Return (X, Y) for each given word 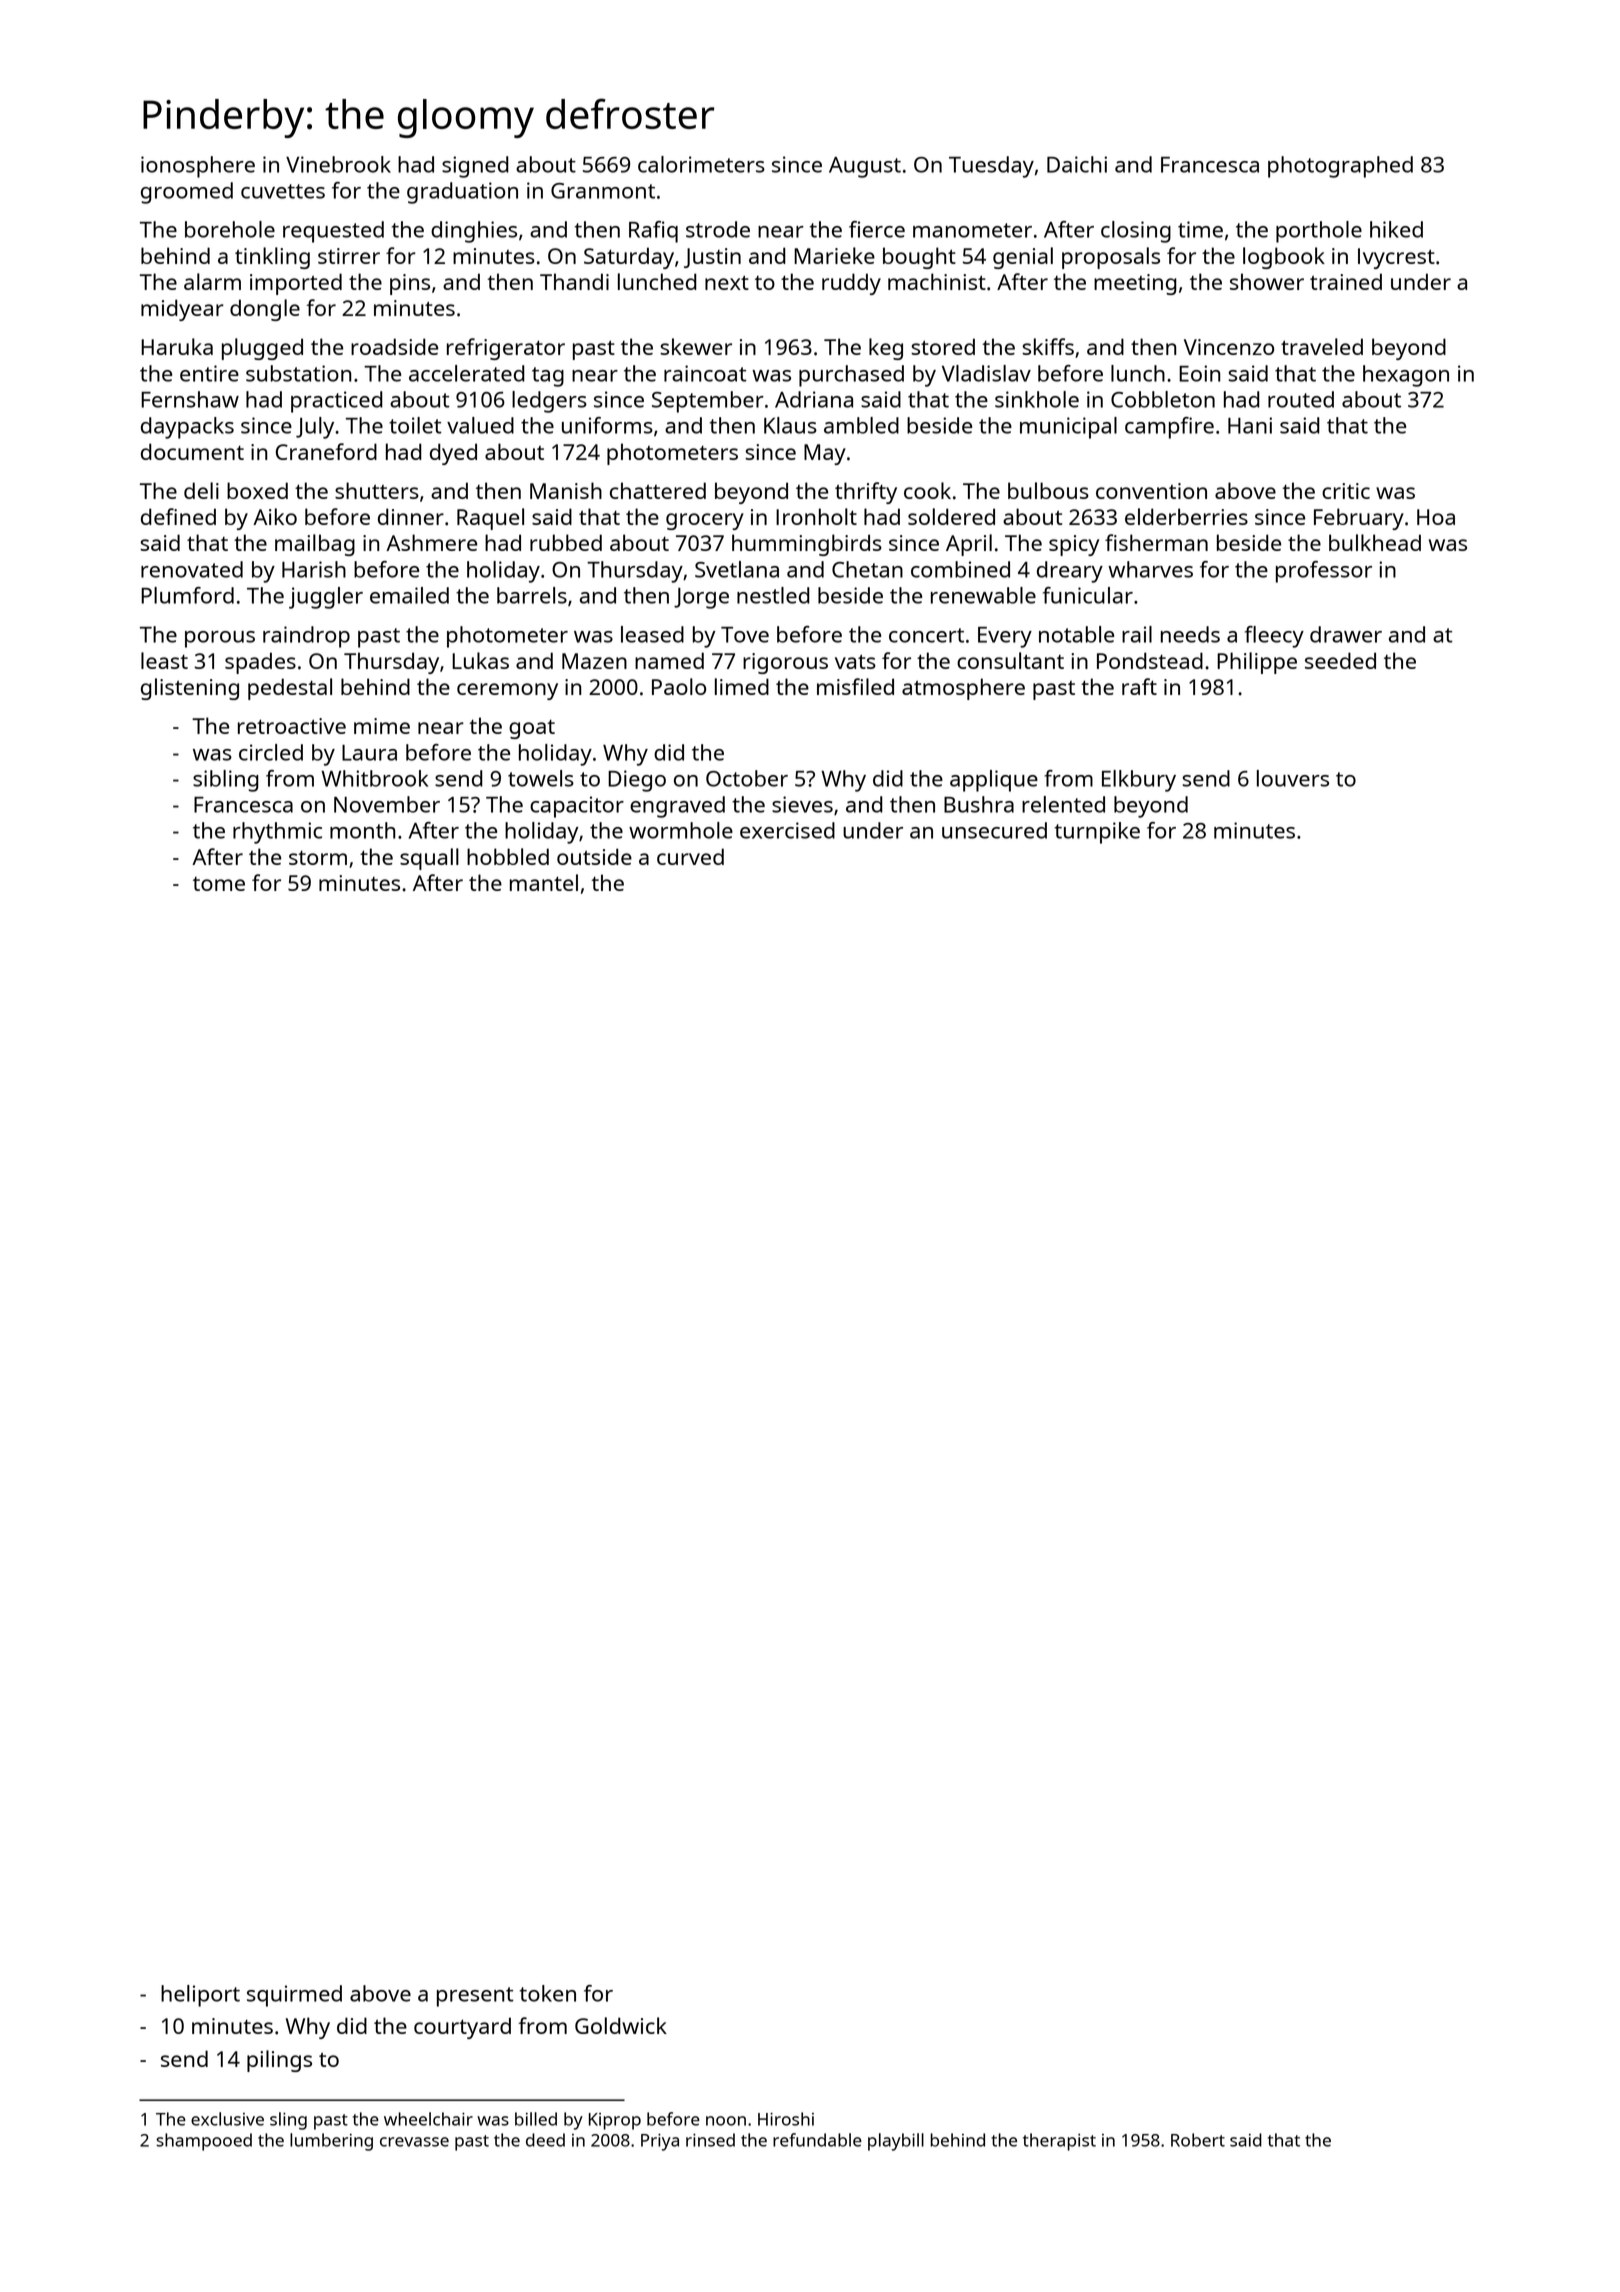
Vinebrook (338, 164)
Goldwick (621, 2025)
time (1200, 229)
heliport (200, 1996)
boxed (257, 490)
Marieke (834, 255)
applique (994, 781)
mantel (544, 882)
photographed (1340, 167)
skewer (696, 346)
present (475, 1997)
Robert (1198, 2140)
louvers (1293, 778)
